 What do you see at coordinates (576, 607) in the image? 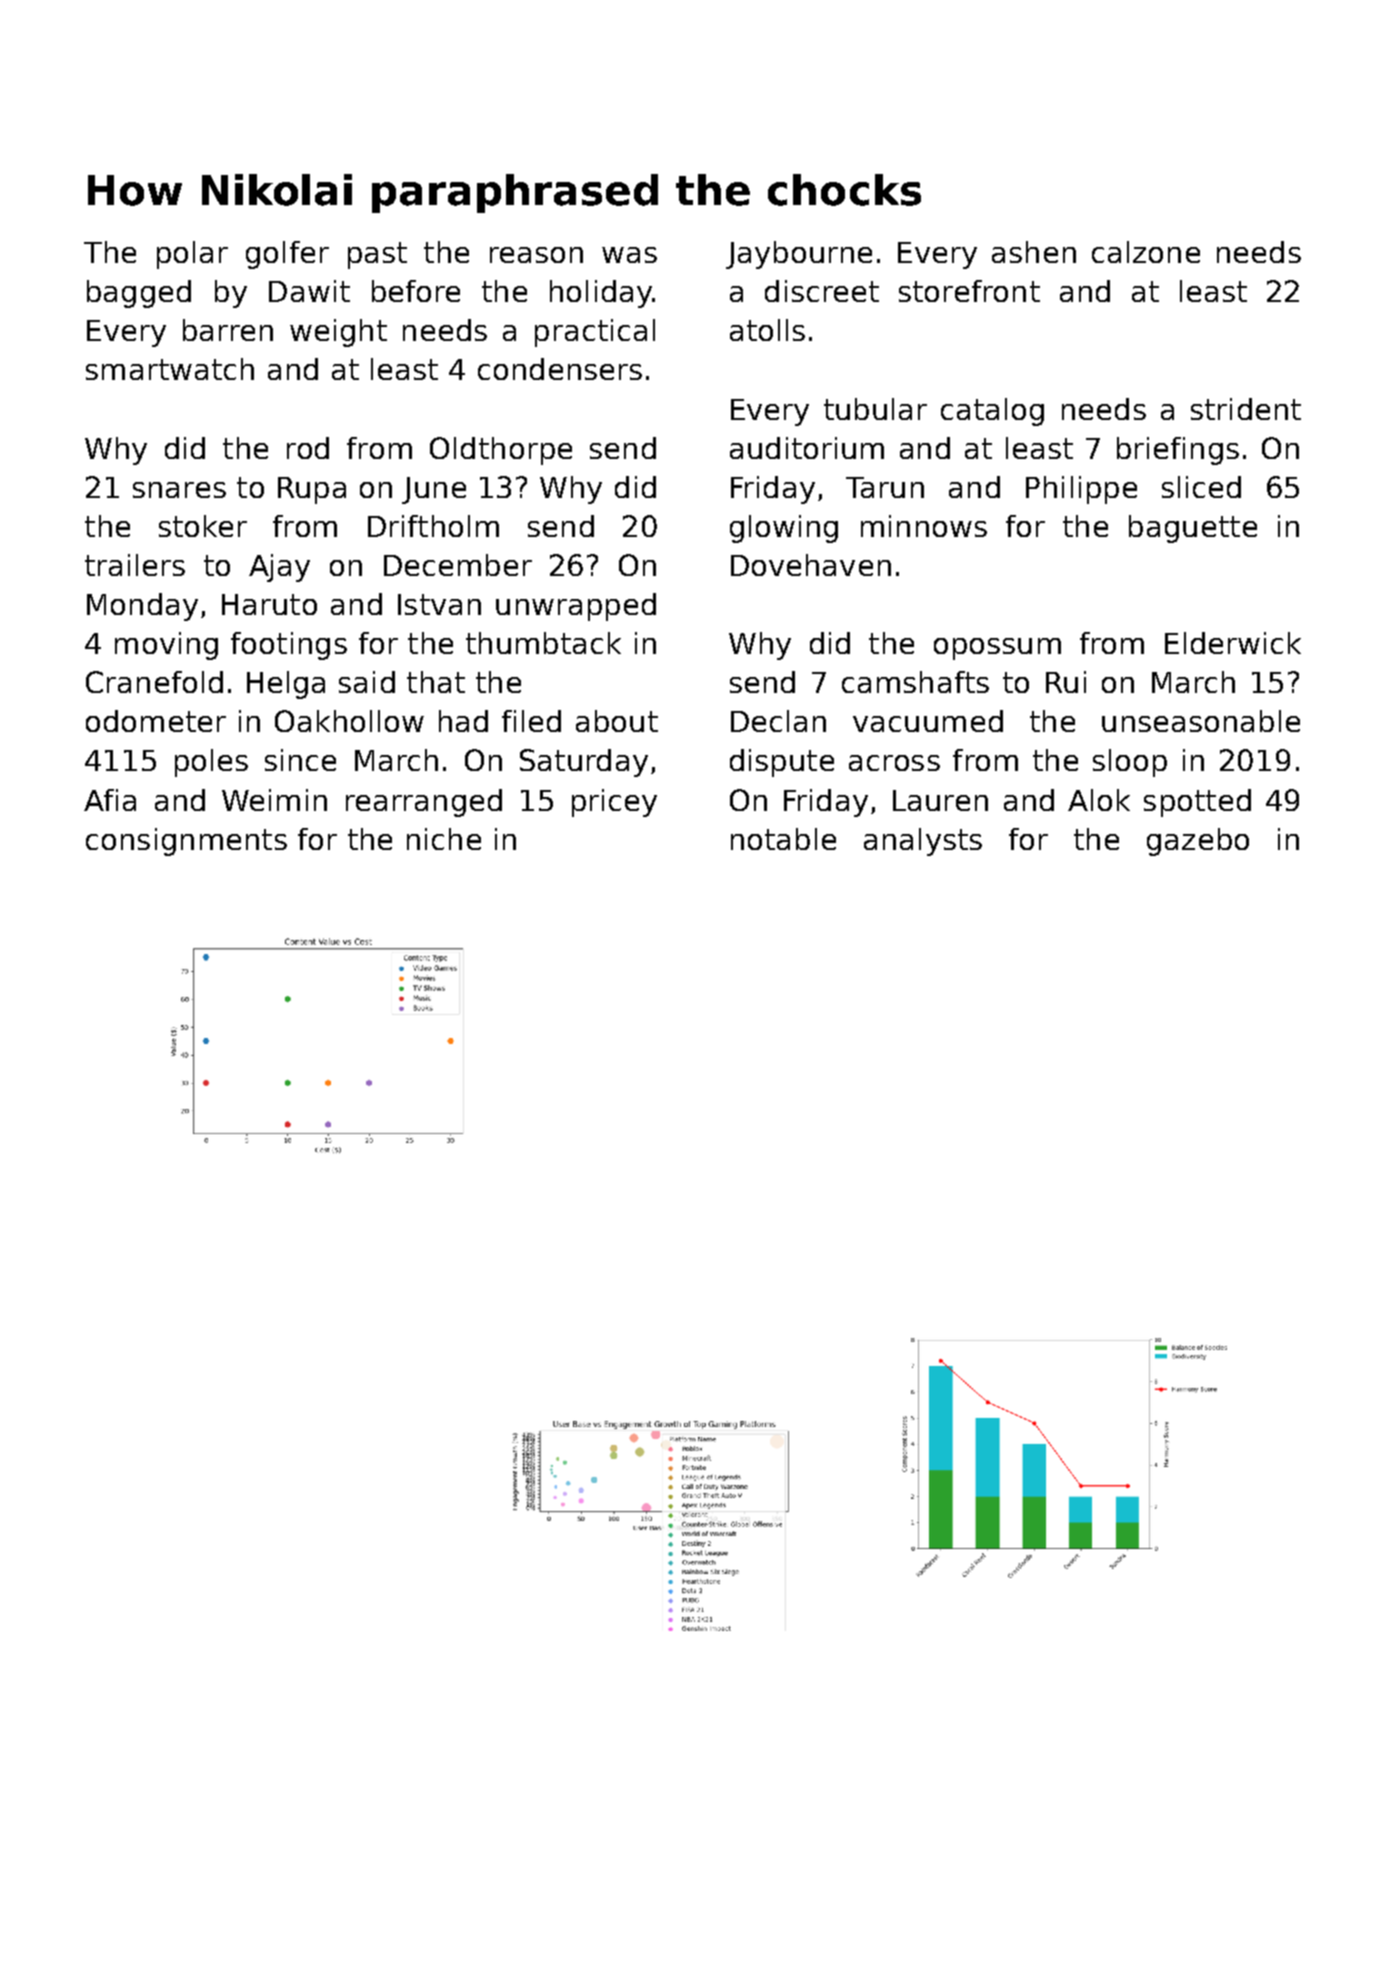
I see `unwrapped` at bounding box center [576, 607].
